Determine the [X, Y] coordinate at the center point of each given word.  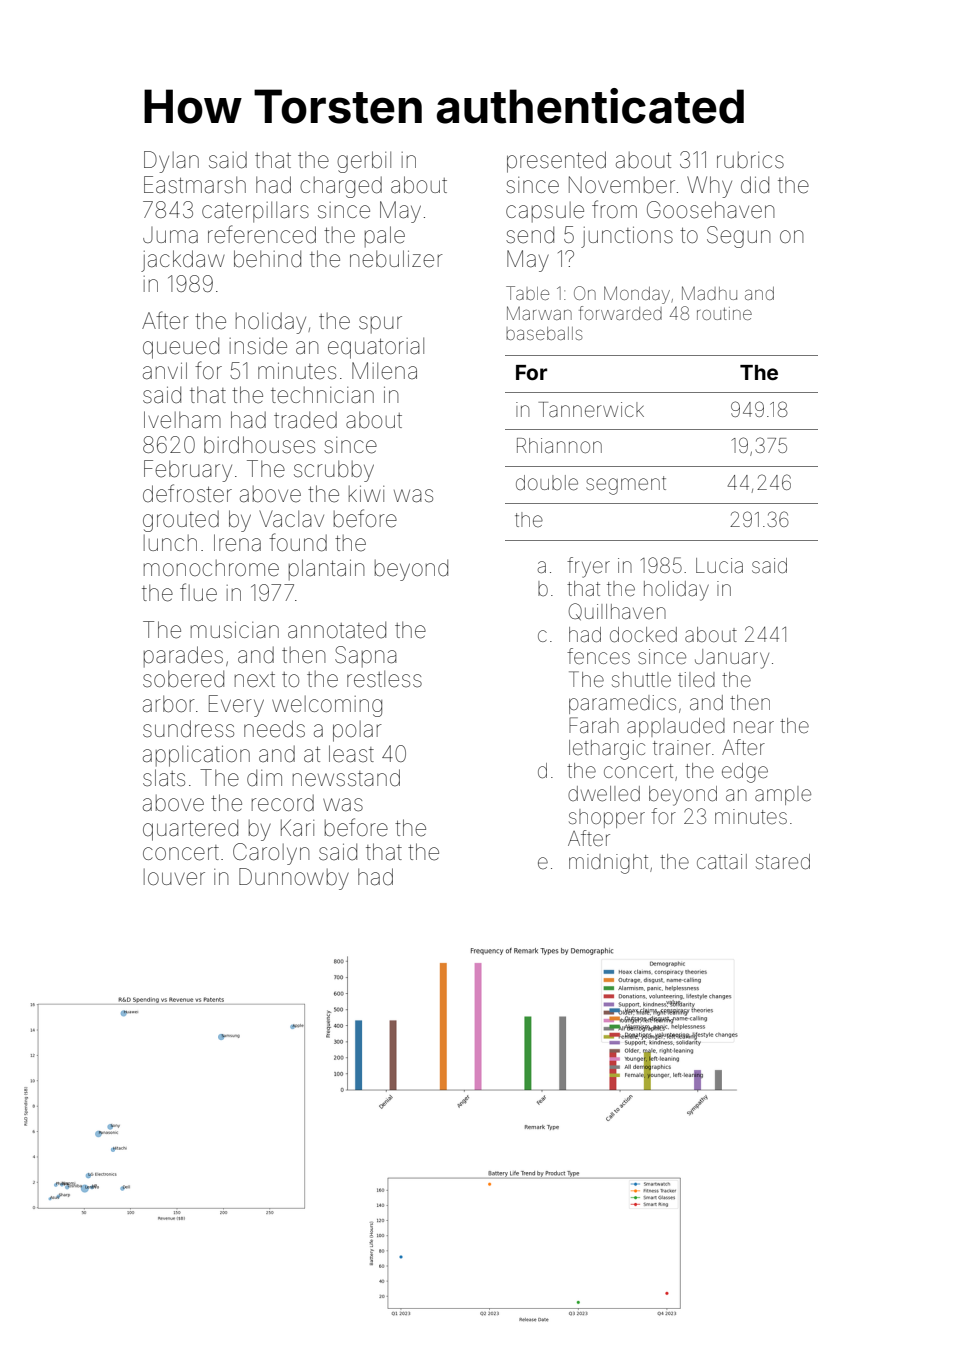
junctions [627, 237]
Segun [738, 237]
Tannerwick [591, 409]
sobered [183, 679]
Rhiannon [559, 445]
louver [174, 877]
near [754, 727]
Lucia [719, 565]
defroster [187, 493]
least [351, 754]
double [547, 483]
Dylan [171, 162]
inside [258, 346]
